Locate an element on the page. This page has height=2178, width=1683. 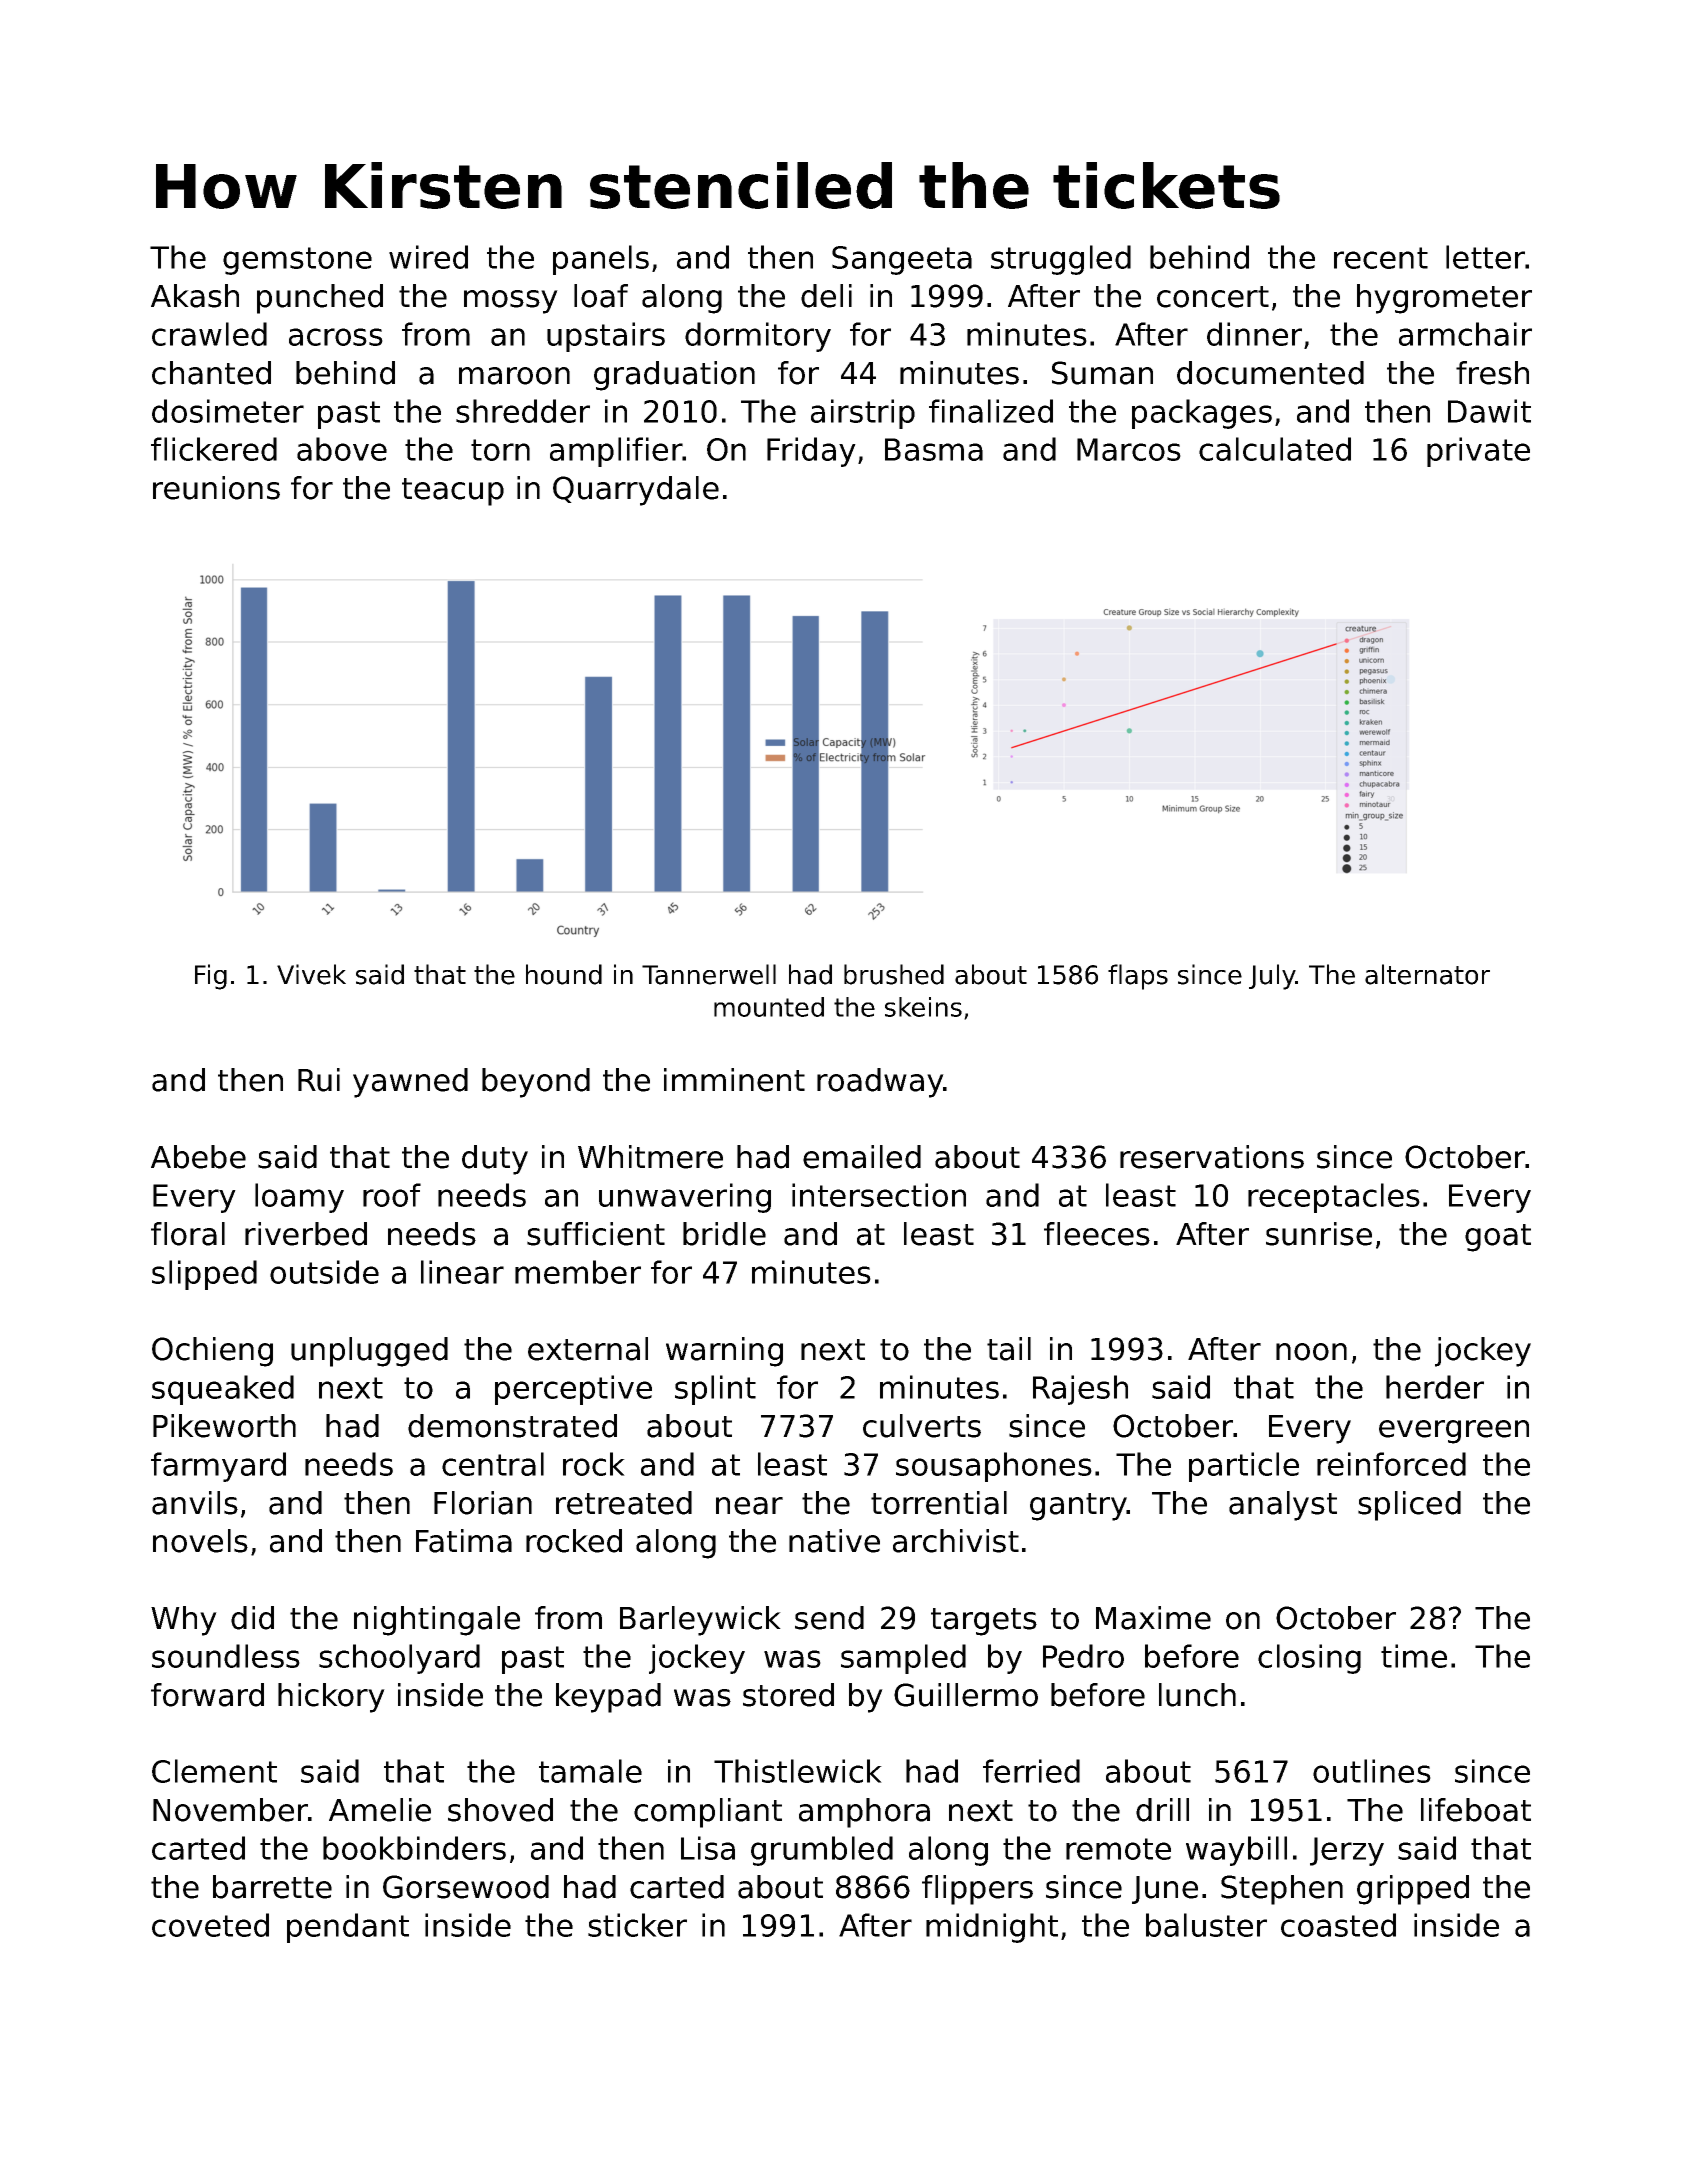
gantry is located at coordinates (1078, 1507).
